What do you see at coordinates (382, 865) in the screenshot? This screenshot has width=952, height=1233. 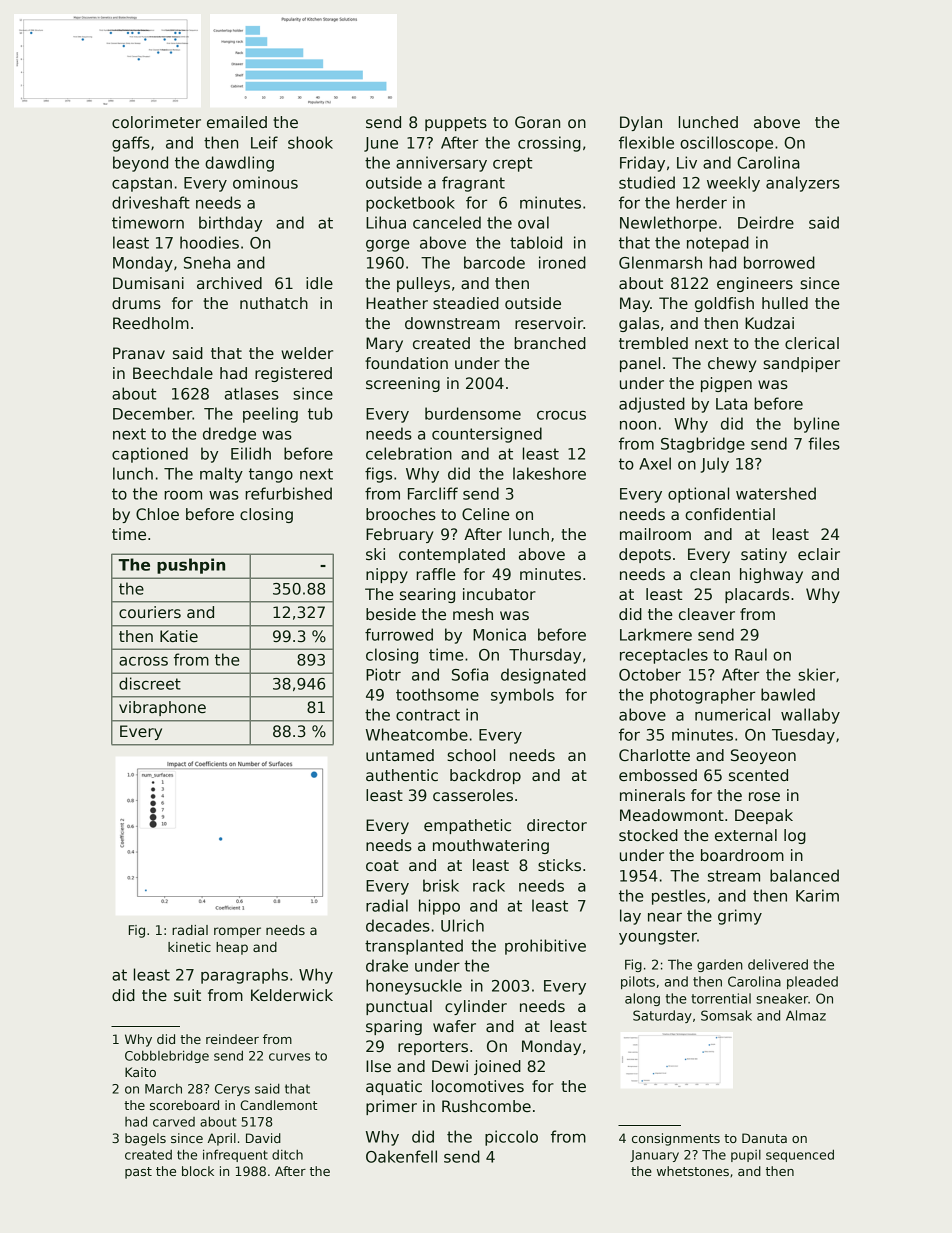 I see `coat` at bounding box center [382, 865].
